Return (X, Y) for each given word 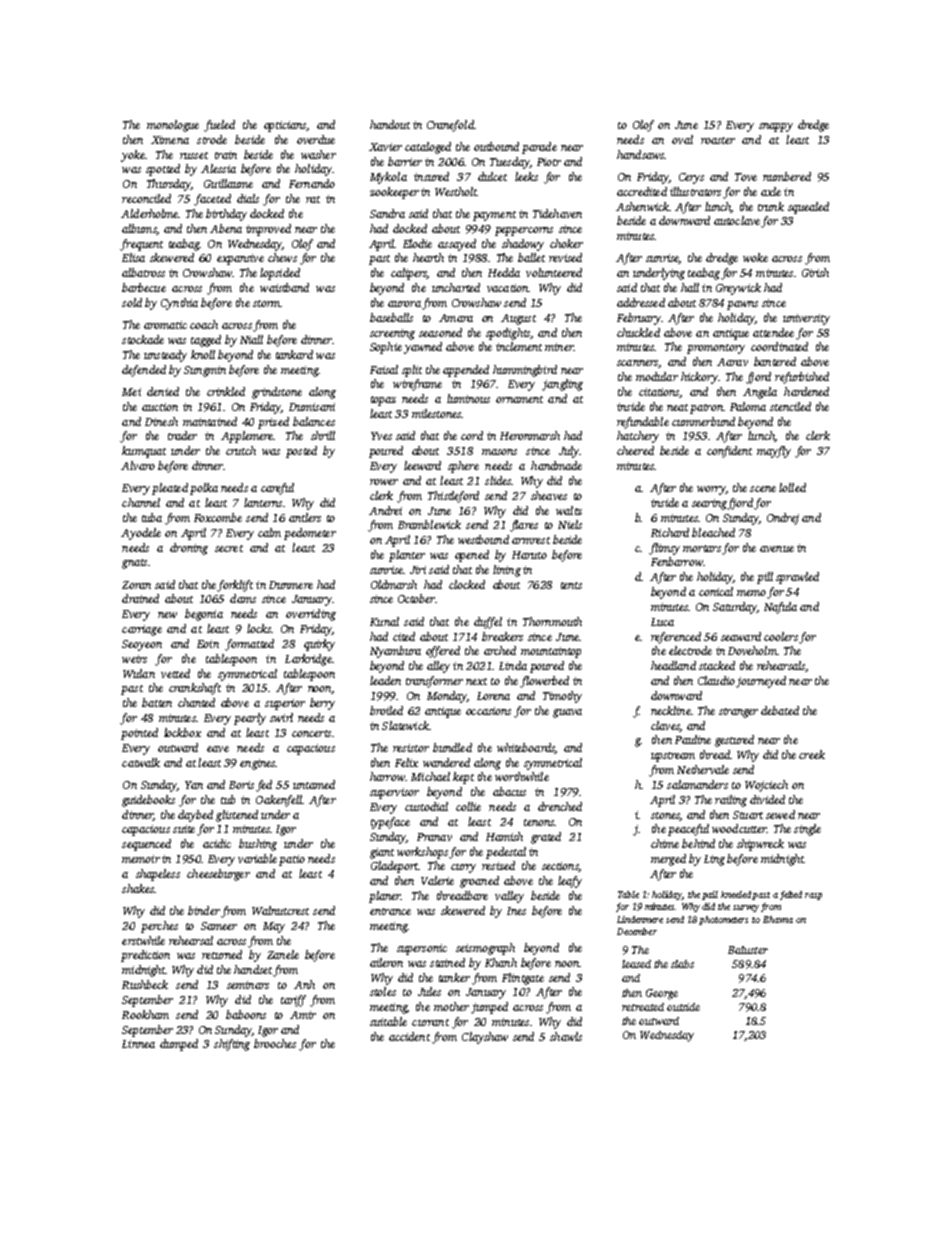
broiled (386, 710)
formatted (249, 645)
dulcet (492, 176)
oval (682, 139)
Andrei (385, 510)
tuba (152, 517)
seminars (248, 985)
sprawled (797, 578)
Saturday (735, 608)
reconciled (146, 198)
